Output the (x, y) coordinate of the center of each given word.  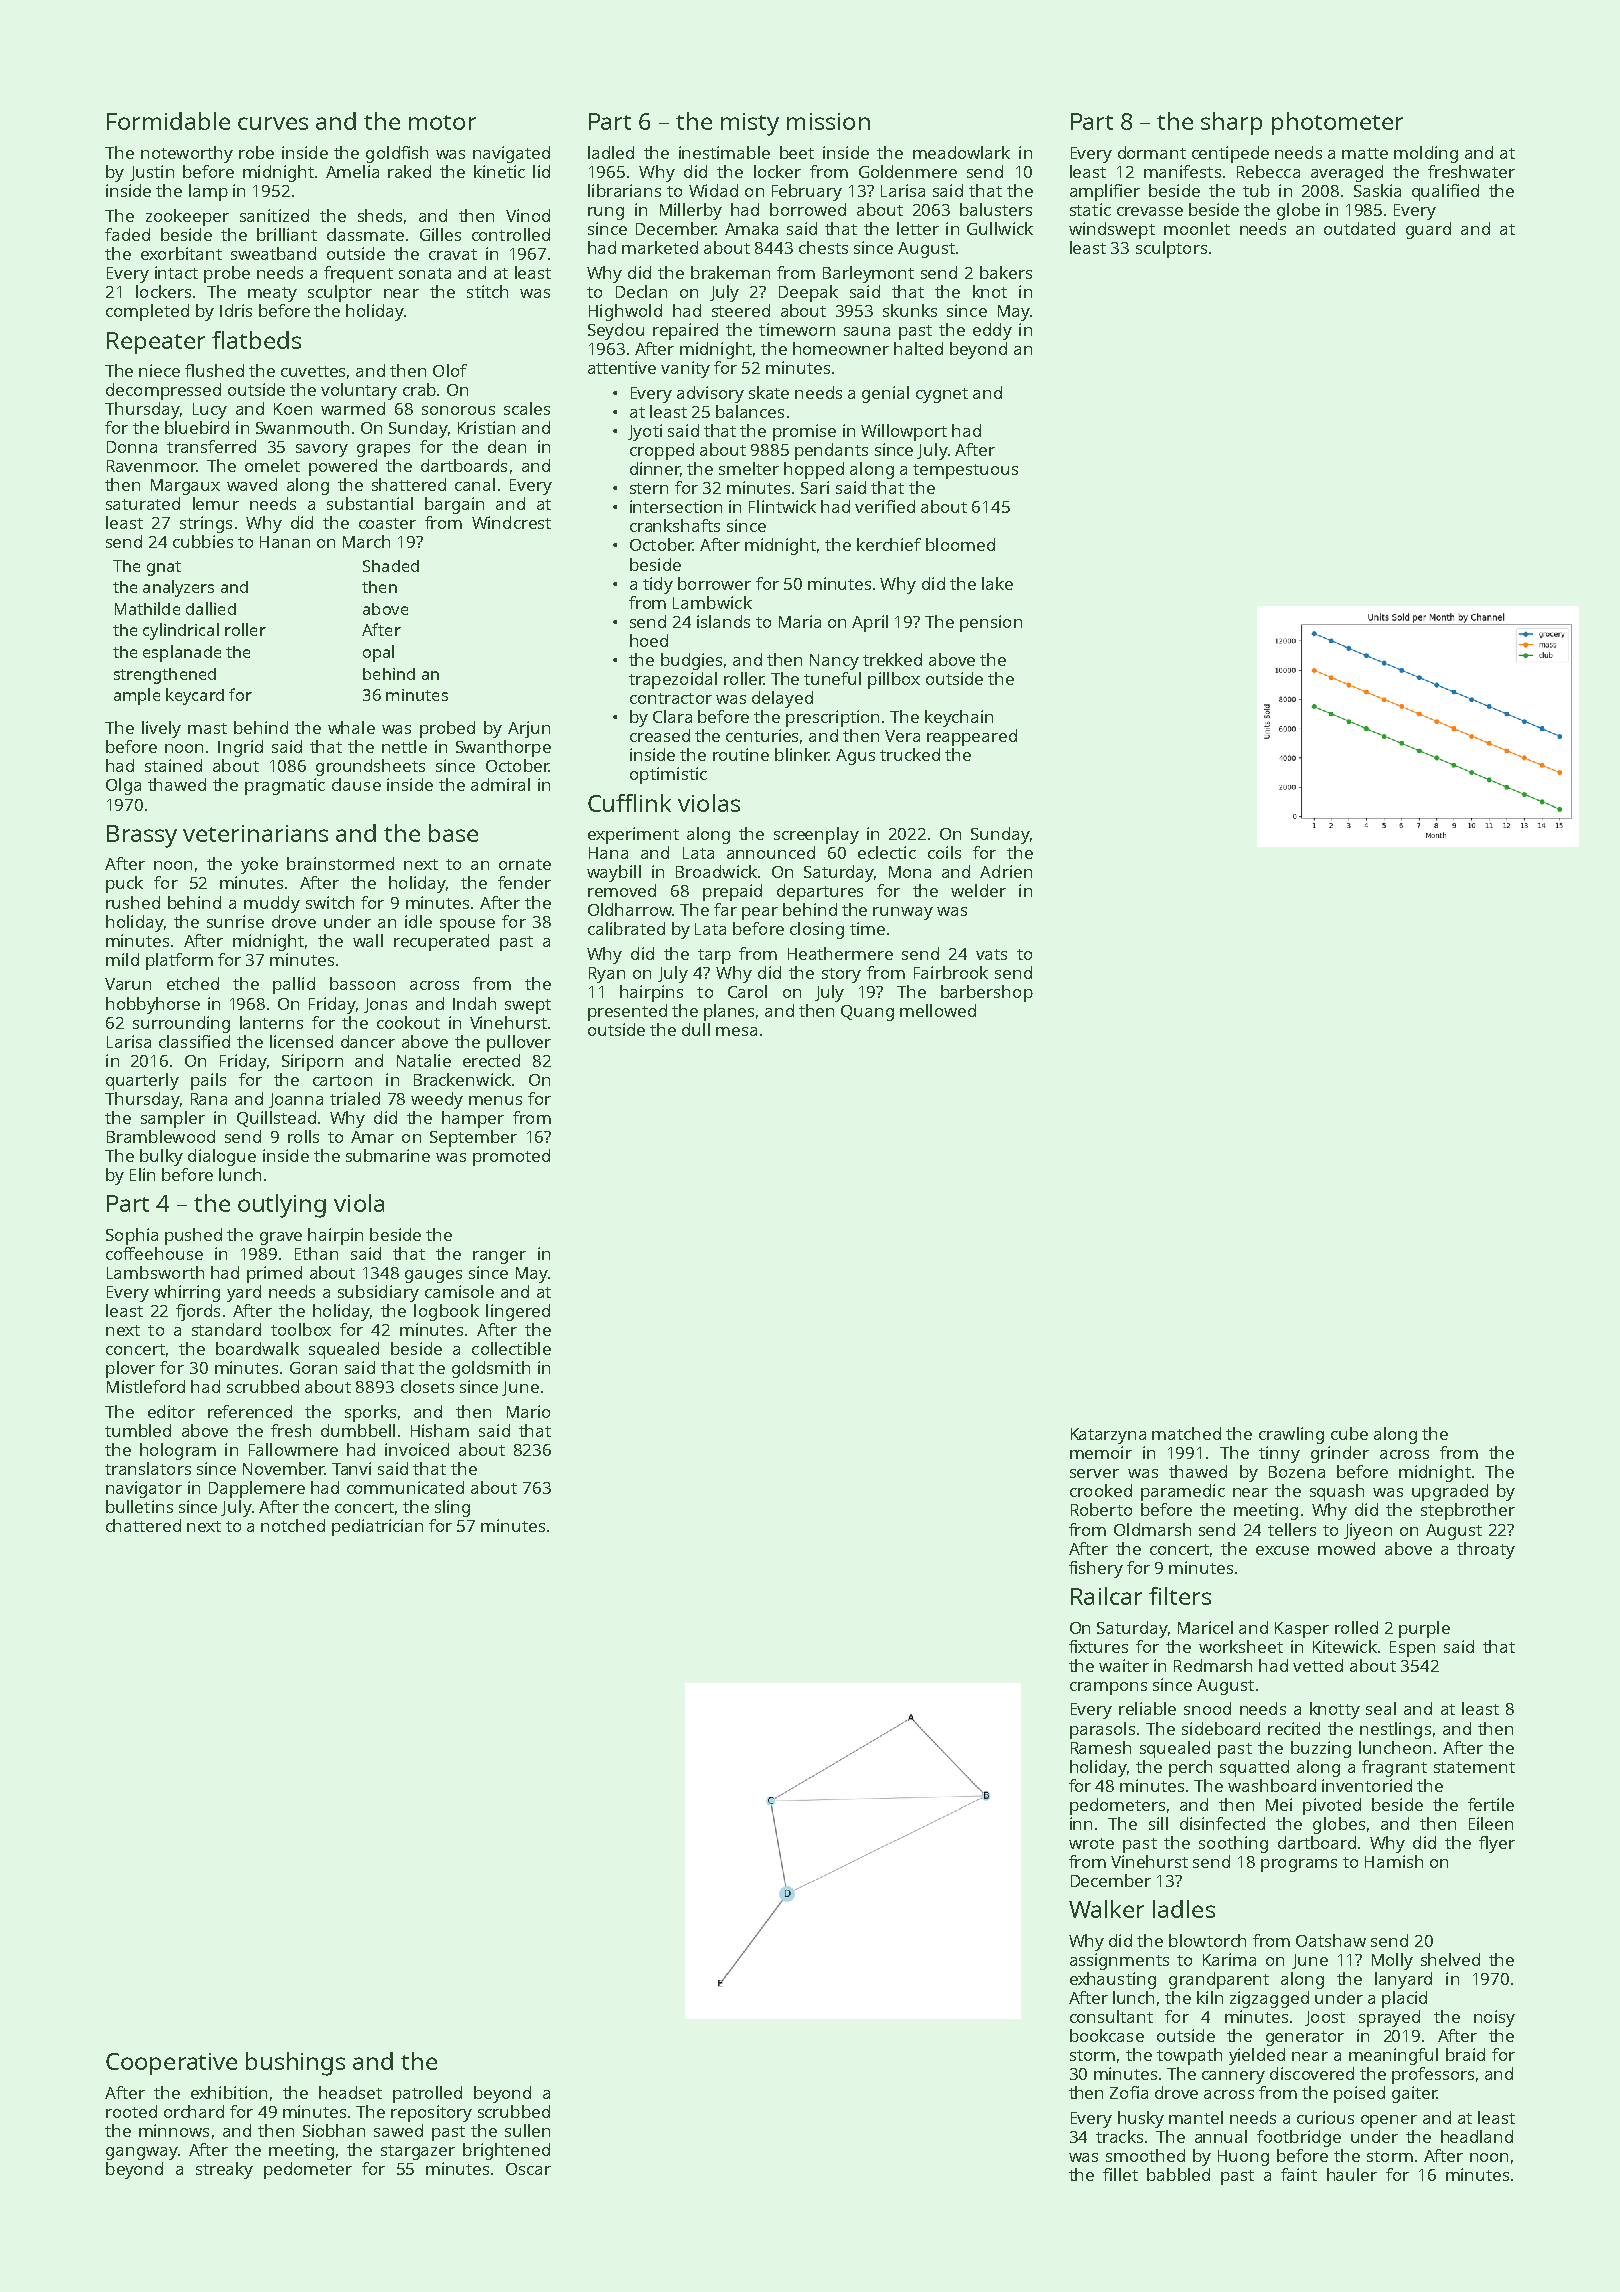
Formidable (168, 121)
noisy (1494, 2018)
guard (1428, 230)
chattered (143, 1525)
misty (750, 124)
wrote (1091, 1843)
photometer (1337, 123)
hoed (649, 640)
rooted (131, 2111)
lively (161, 729)
